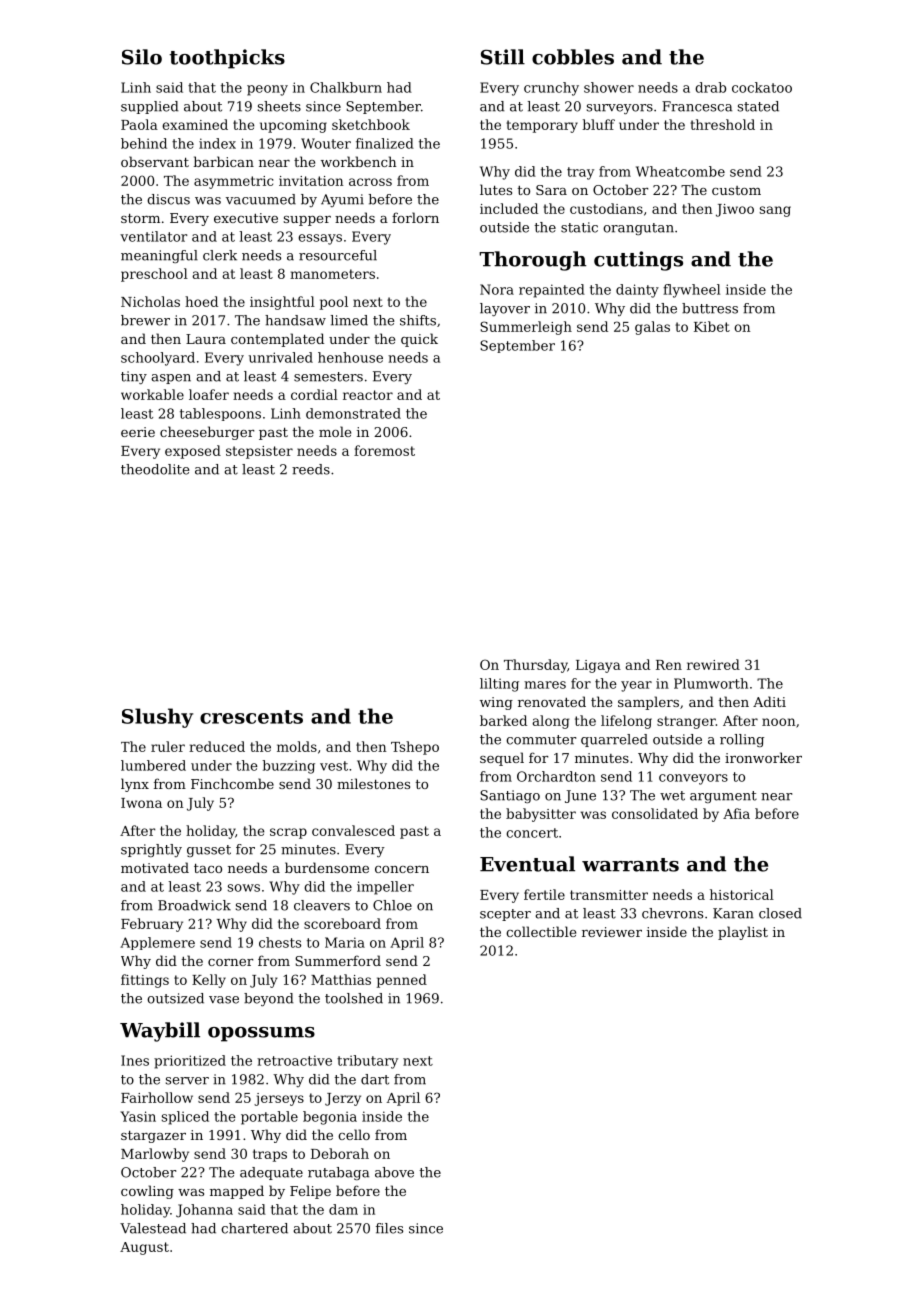 The height and width of the page is (1308, 924). What do you see at coordinates (775, 211) in the page?
I see `sang` at bounding box center [775, 211].
